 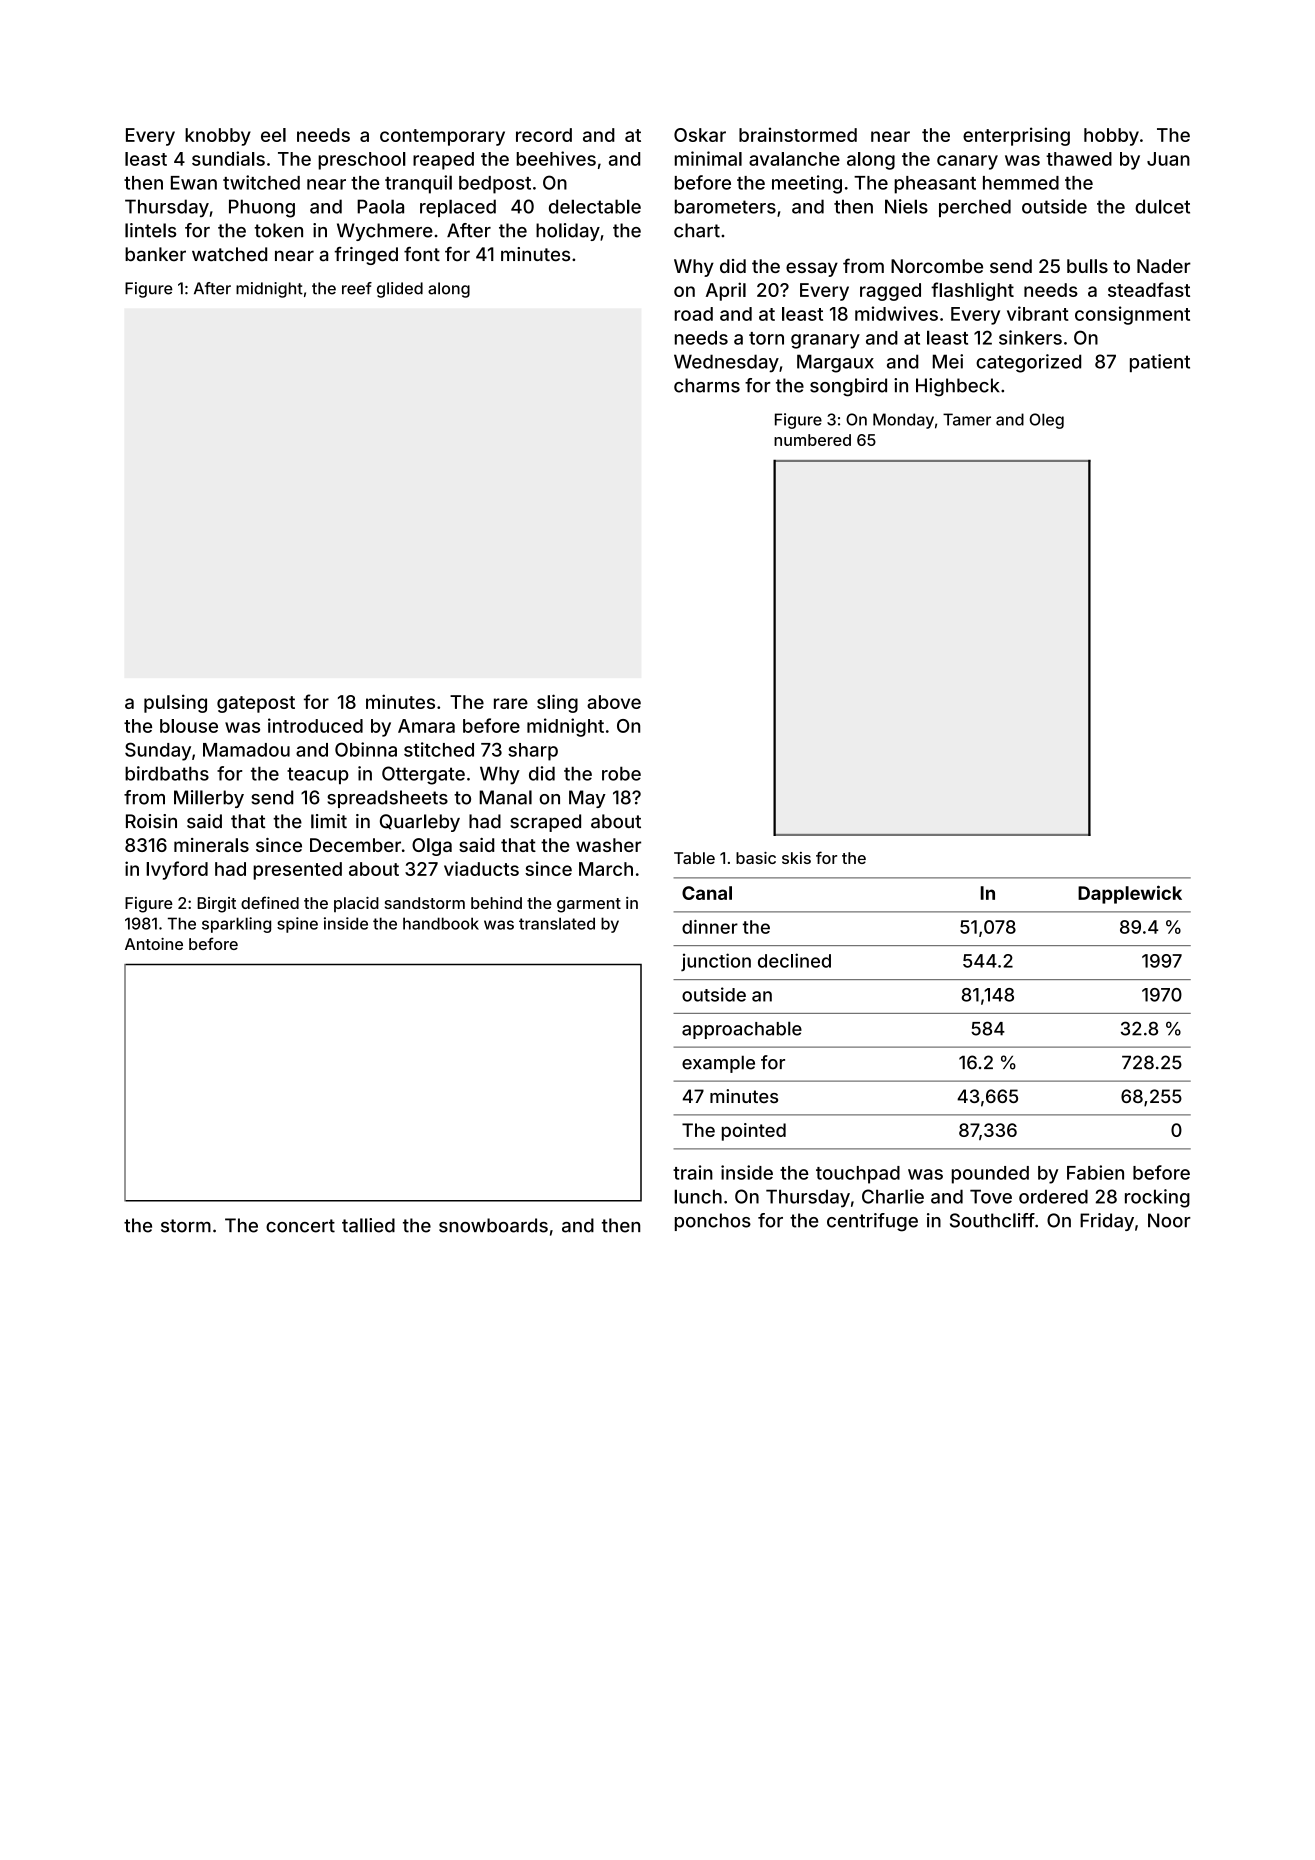 What do you see at coordinates (707, 385) in the image?
I see `charms` at bounding box center [707, 385].
